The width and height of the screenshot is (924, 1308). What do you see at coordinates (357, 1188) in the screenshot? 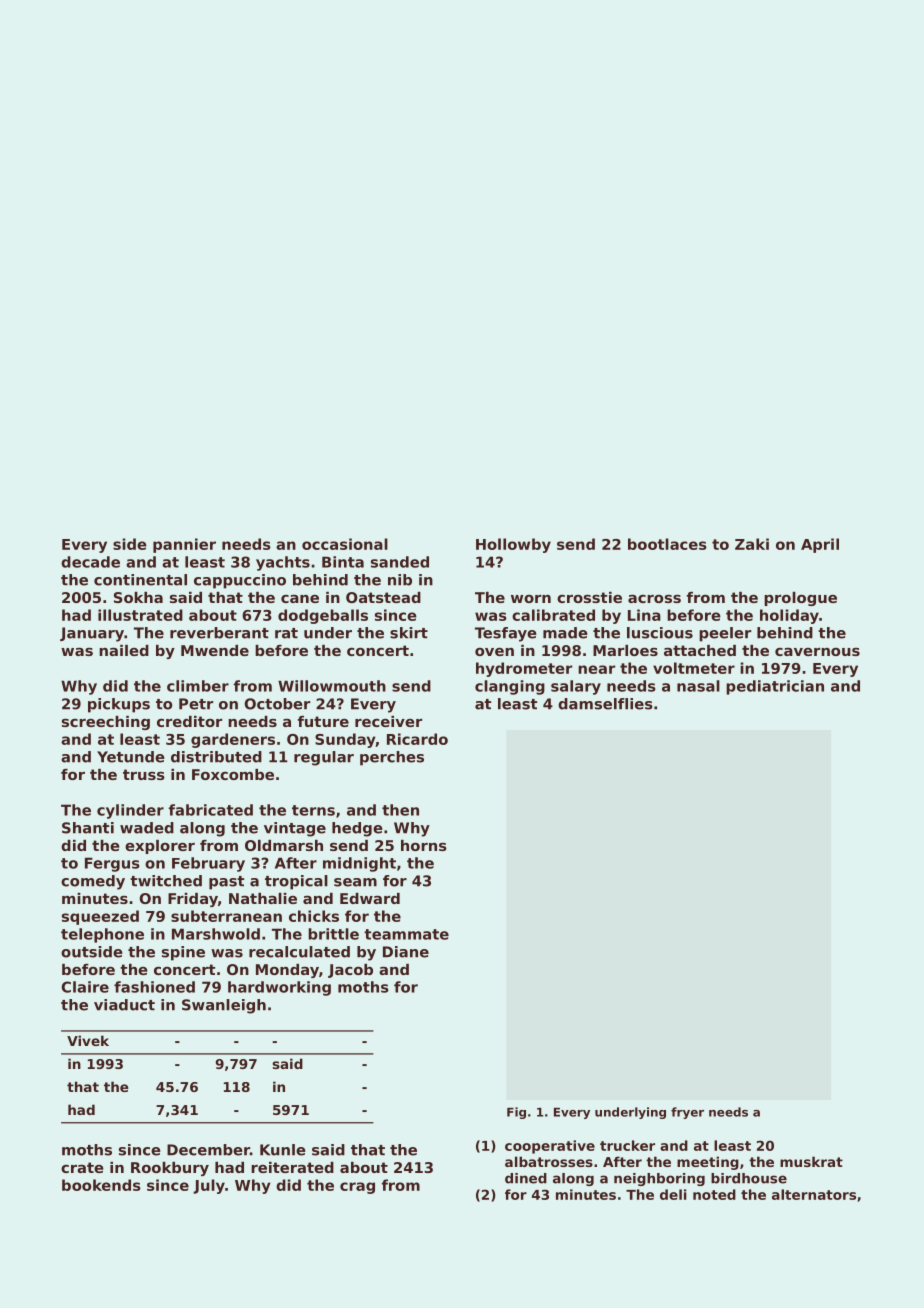
I see `crag` at bounding box center [357, 1188].
